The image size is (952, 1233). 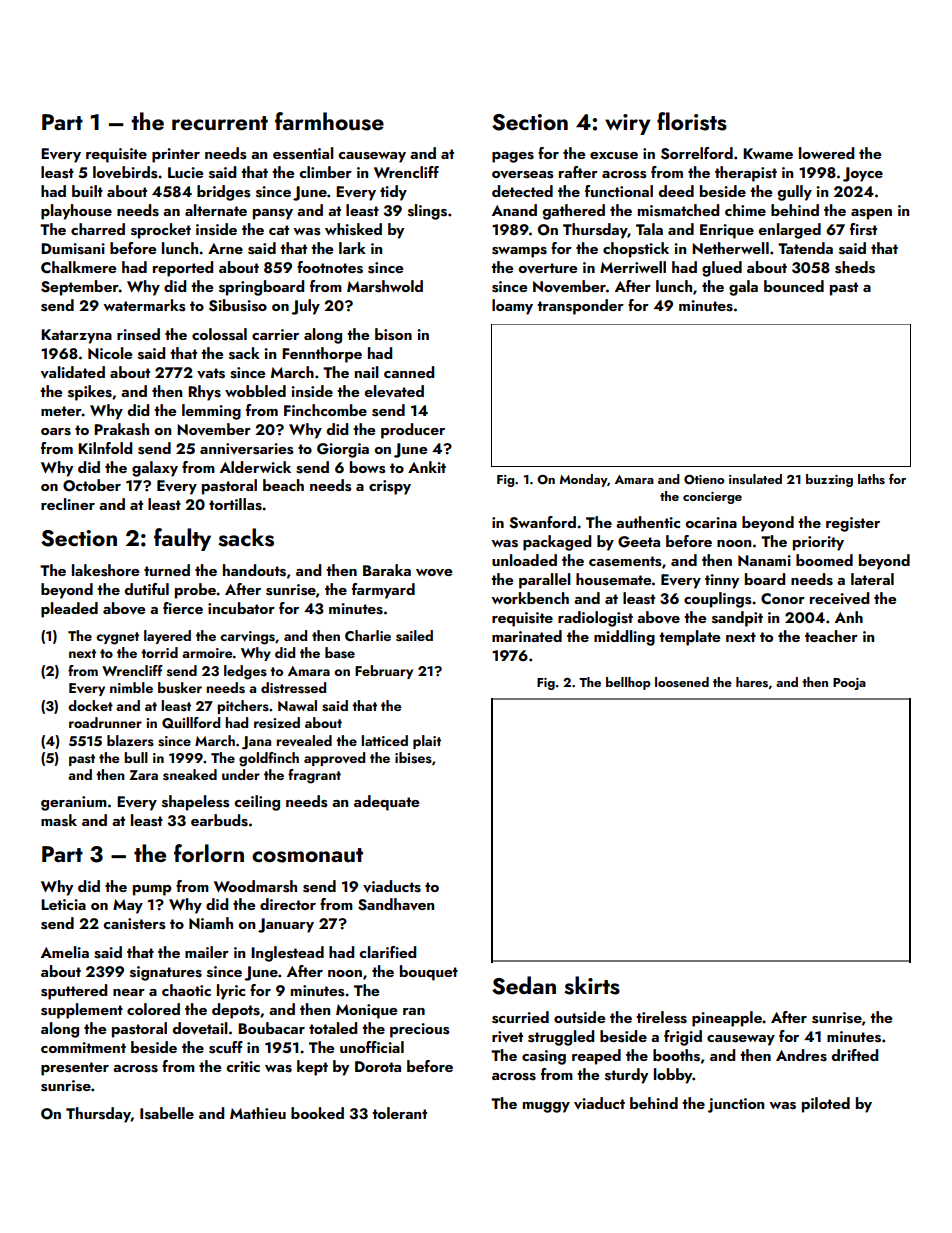 I want to click on Mathieu, so click(x=258, y=1113).
